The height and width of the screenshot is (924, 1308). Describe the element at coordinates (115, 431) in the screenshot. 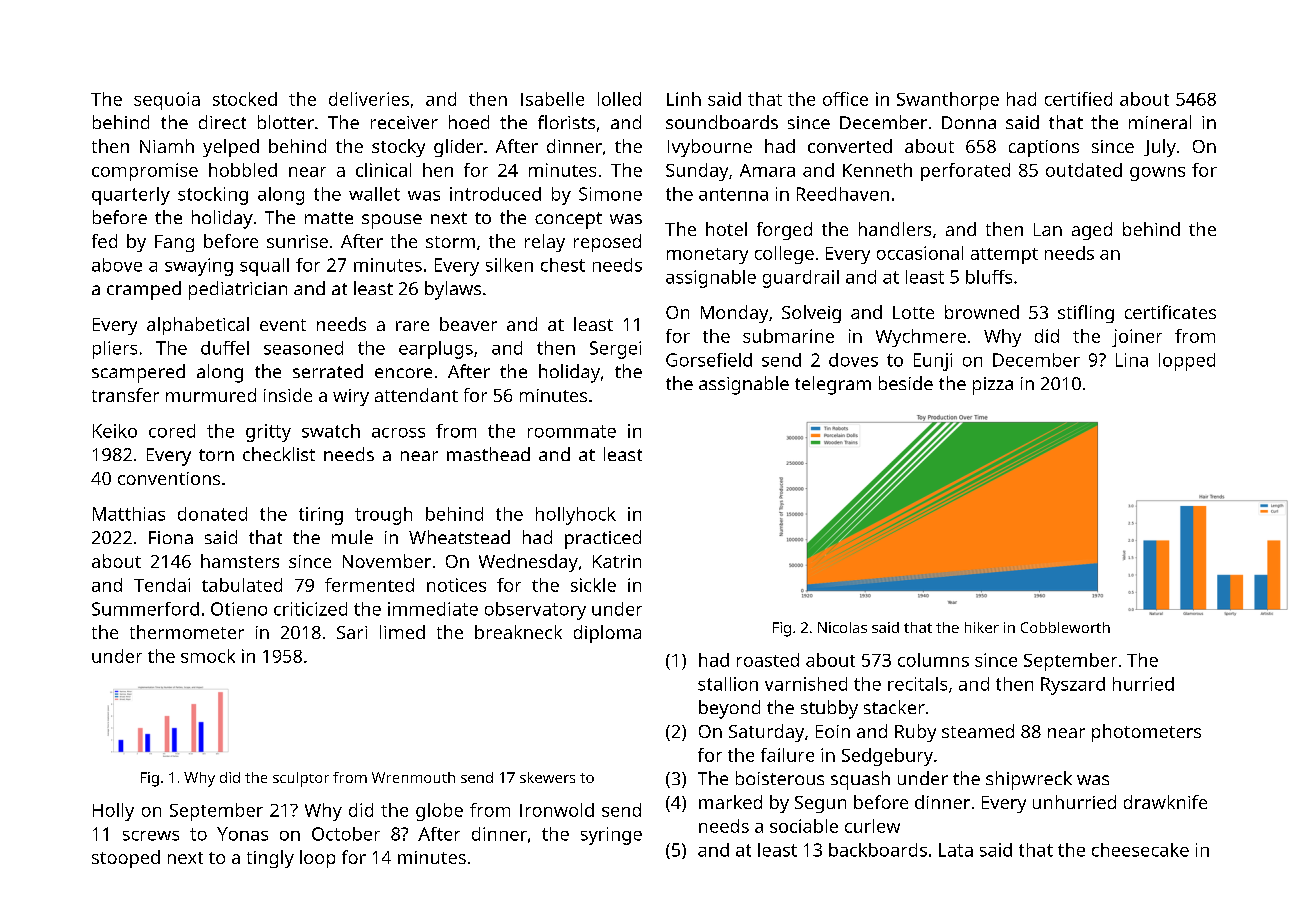

I see `Keiko` at that location.
